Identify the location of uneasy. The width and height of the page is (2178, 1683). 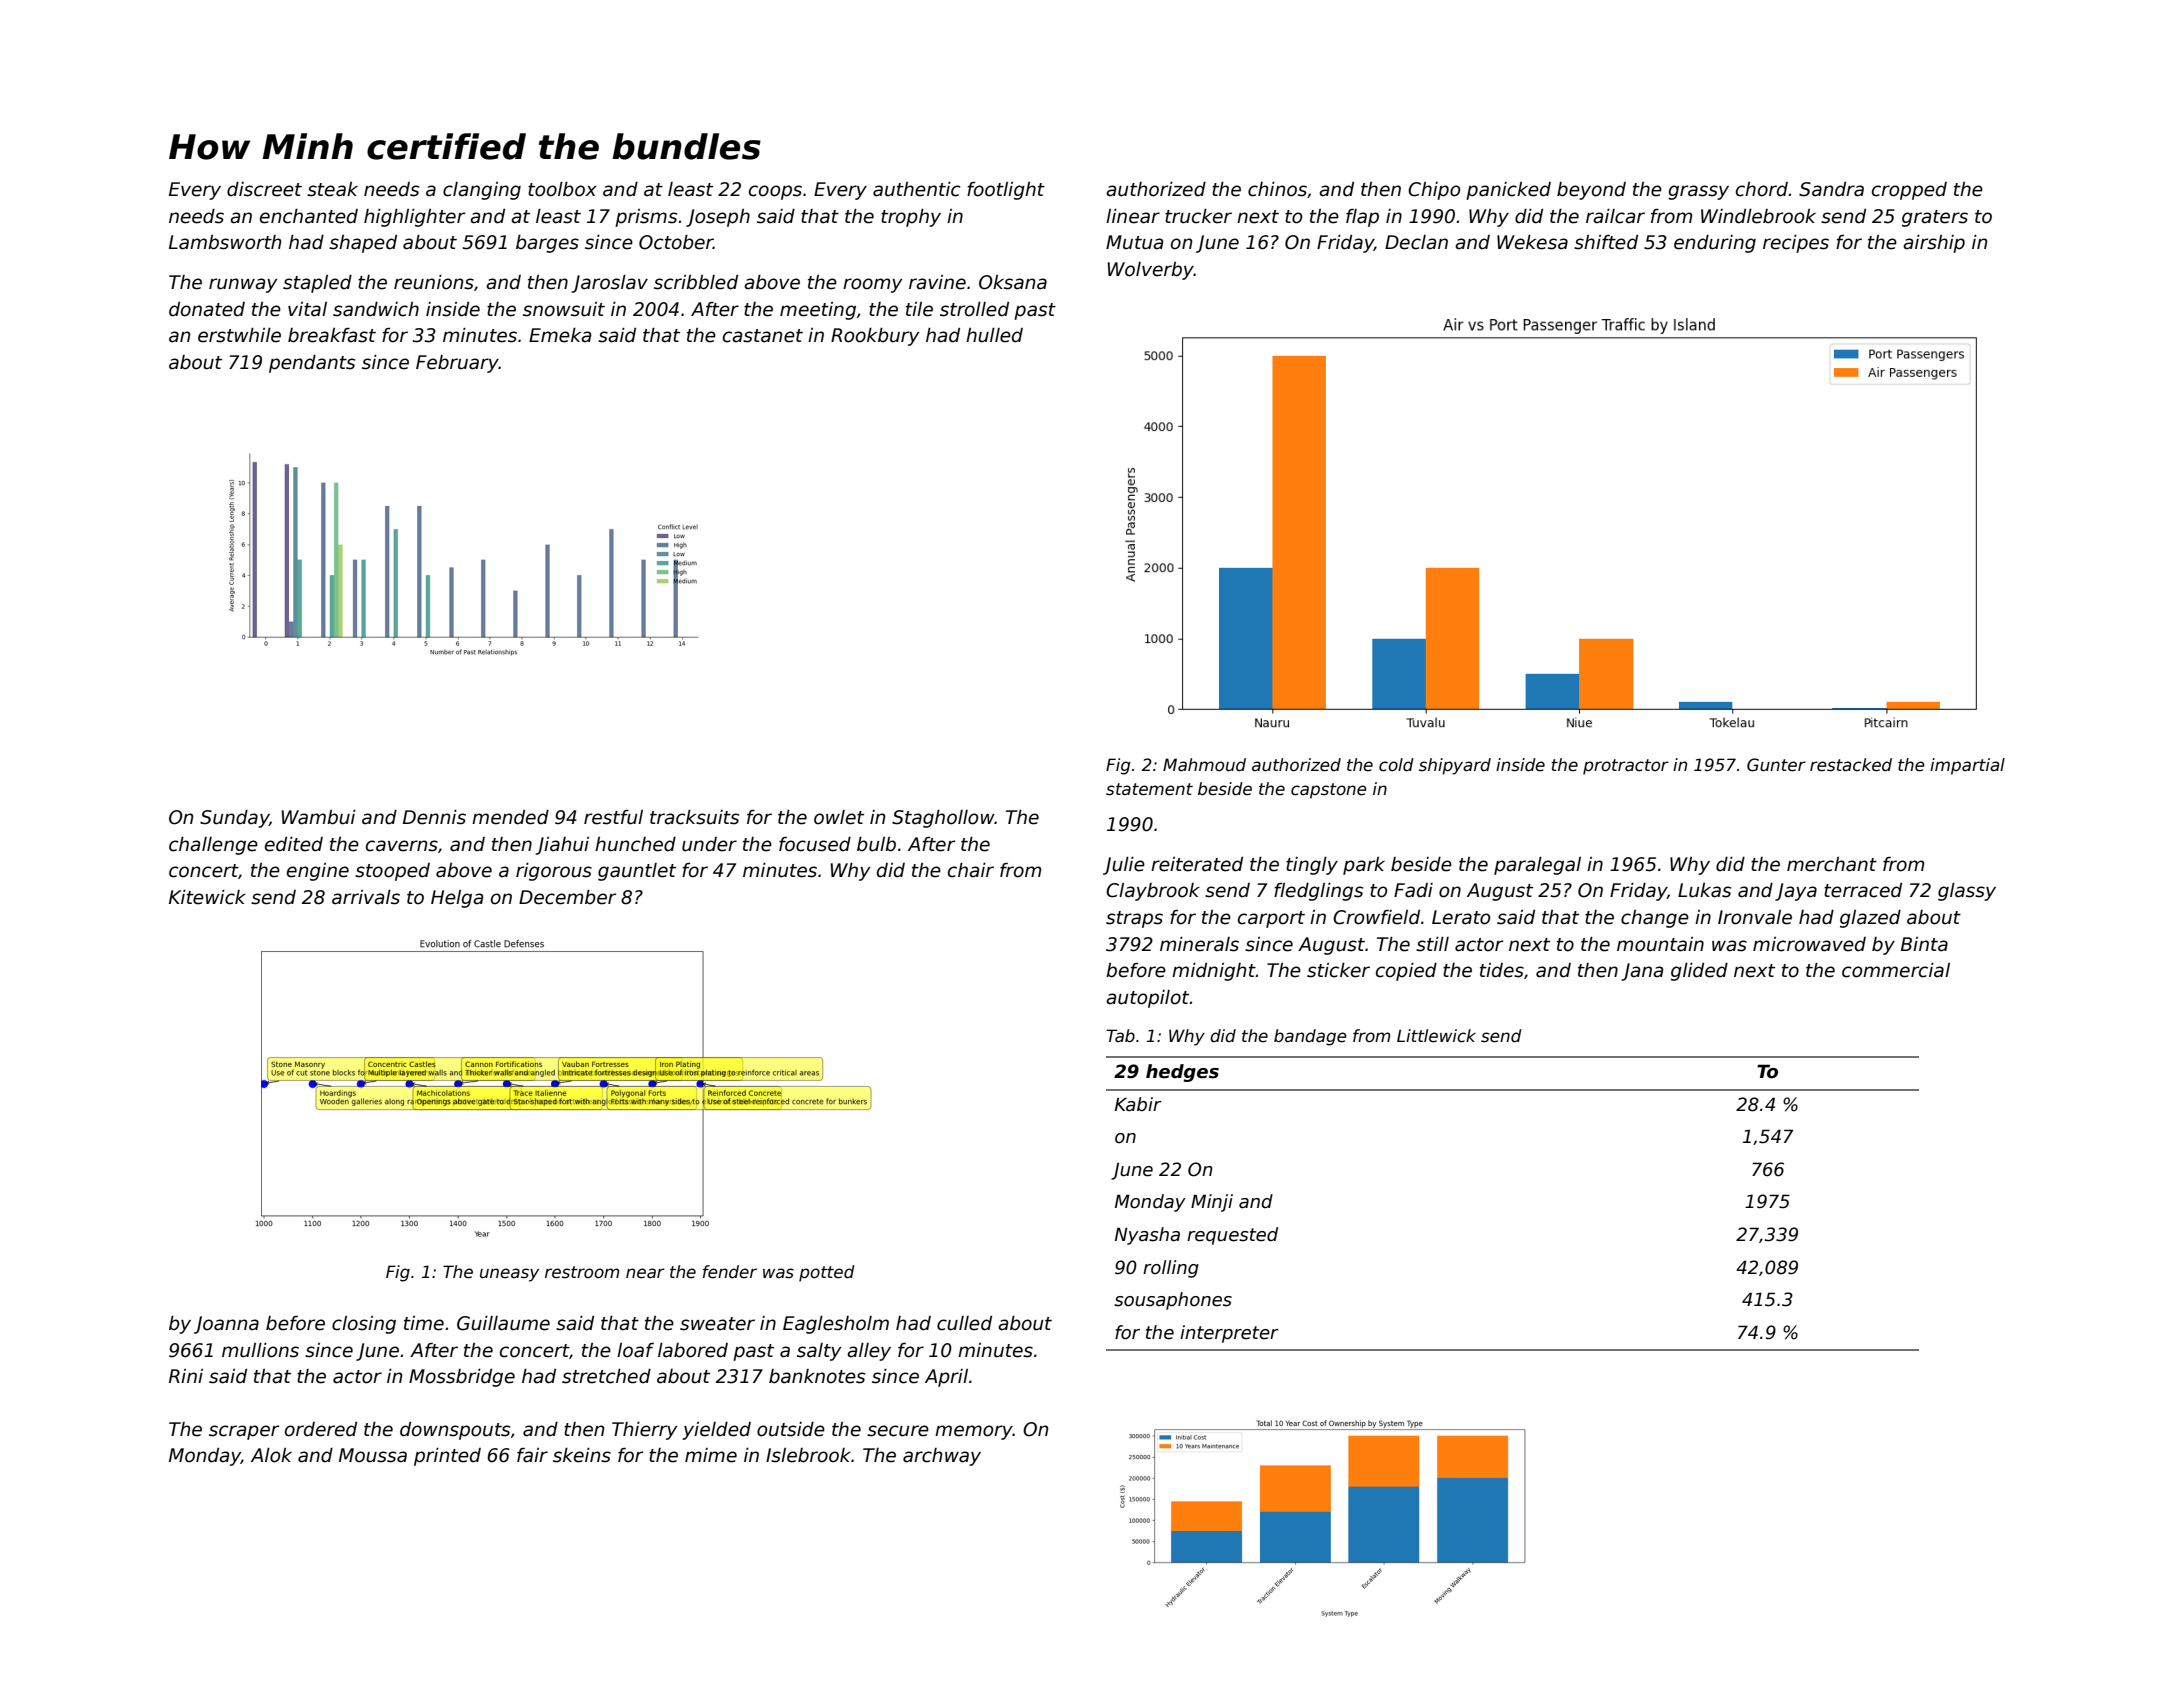
(509, 1275).
